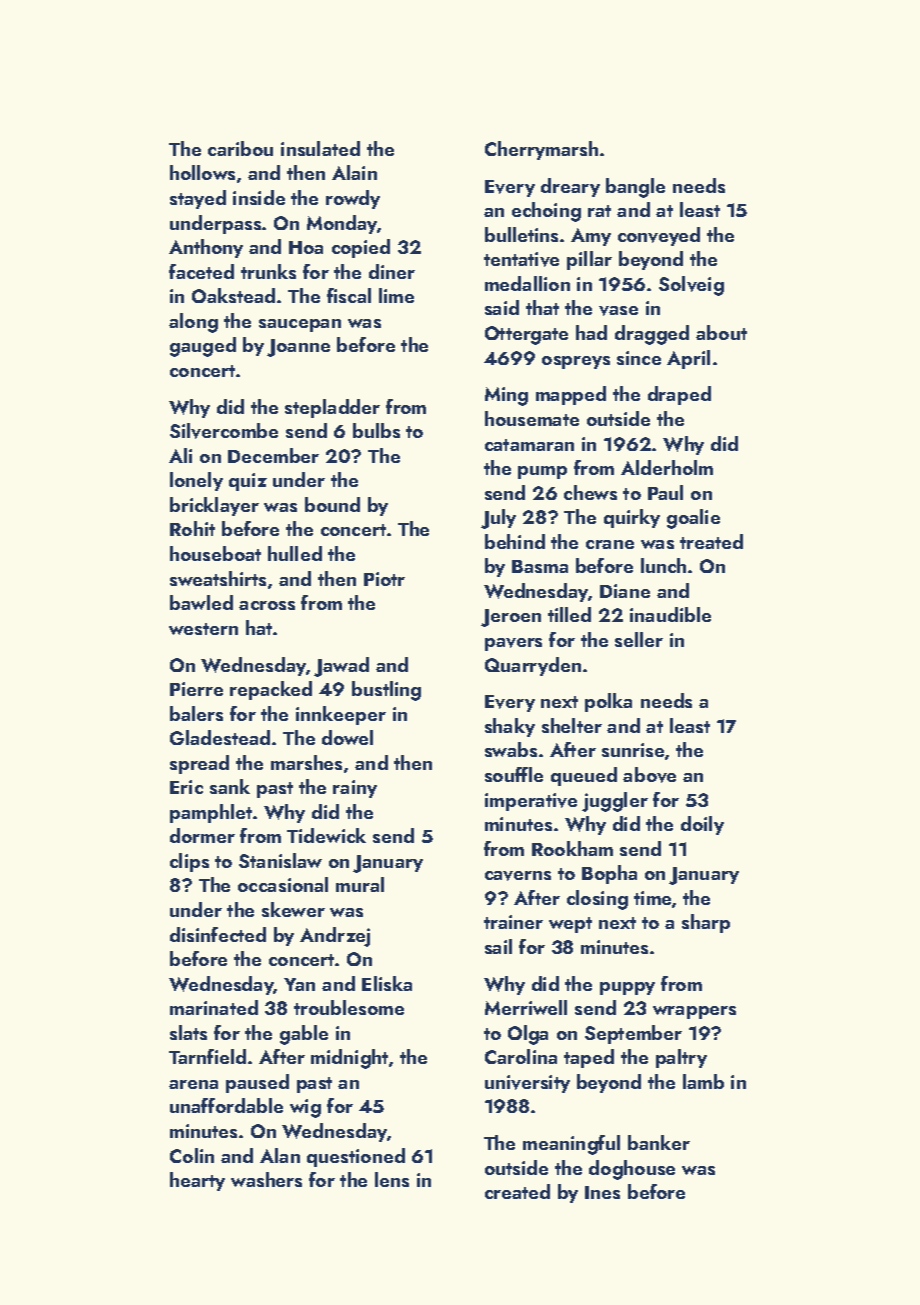  I want to click on about, so click(721, 332).
